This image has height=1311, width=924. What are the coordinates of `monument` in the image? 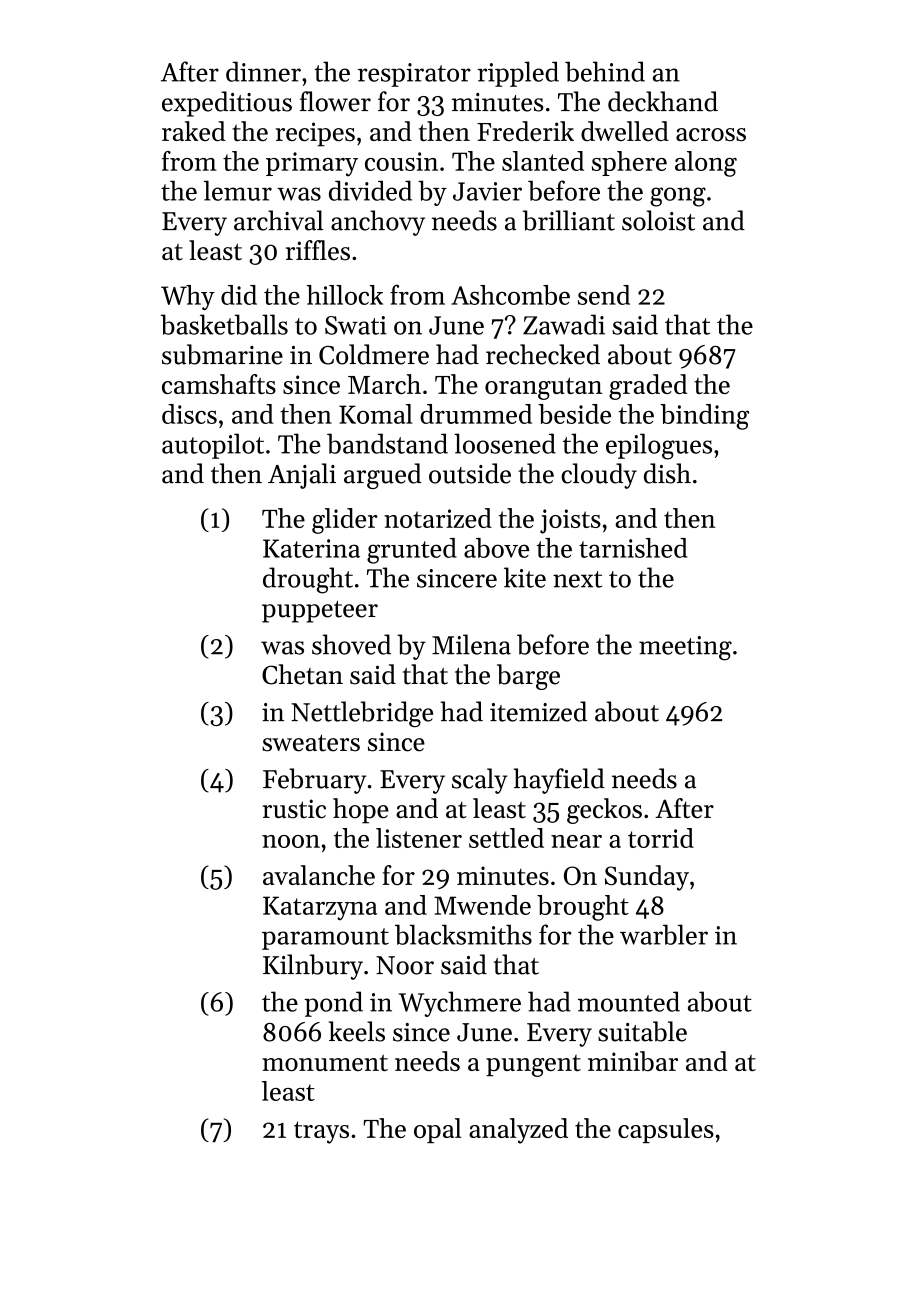 It's located at (325, 1062).
